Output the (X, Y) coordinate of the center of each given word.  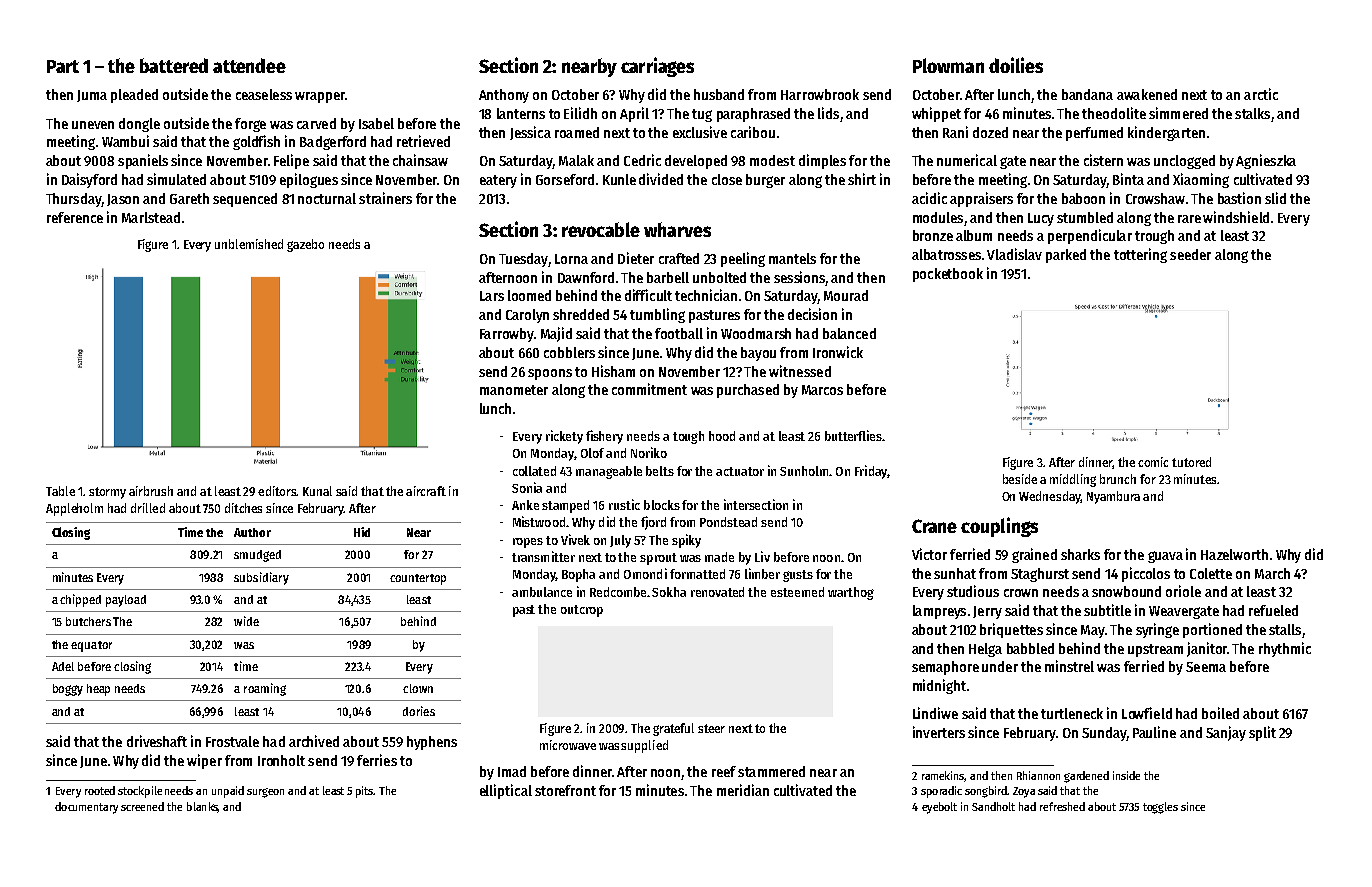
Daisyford (89, 180)
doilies (1016, 65)
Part (63, 66)
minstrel (1069, 666)
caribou (753, 132)
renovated (717, 592)
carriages (657, 67)
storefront (565, 790)
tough (688, 437)
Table (60, 491)
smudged (257, 556)
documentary (86, 808)
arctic (1261, 94)
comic (1153, 462)
